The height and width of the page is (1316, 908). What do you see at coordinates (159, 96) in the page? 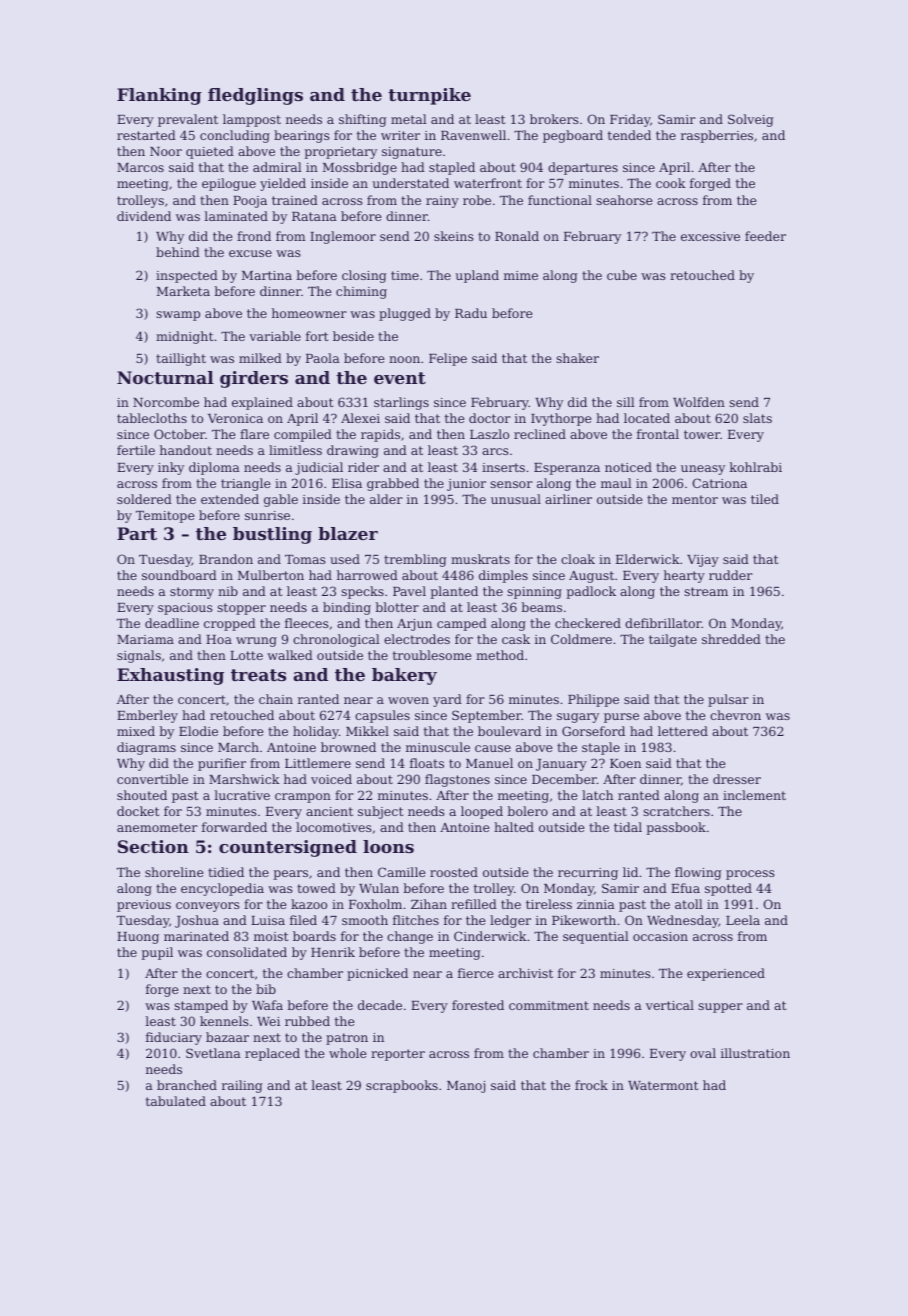
I see `Flanking` at bounding box center [159, 96].
